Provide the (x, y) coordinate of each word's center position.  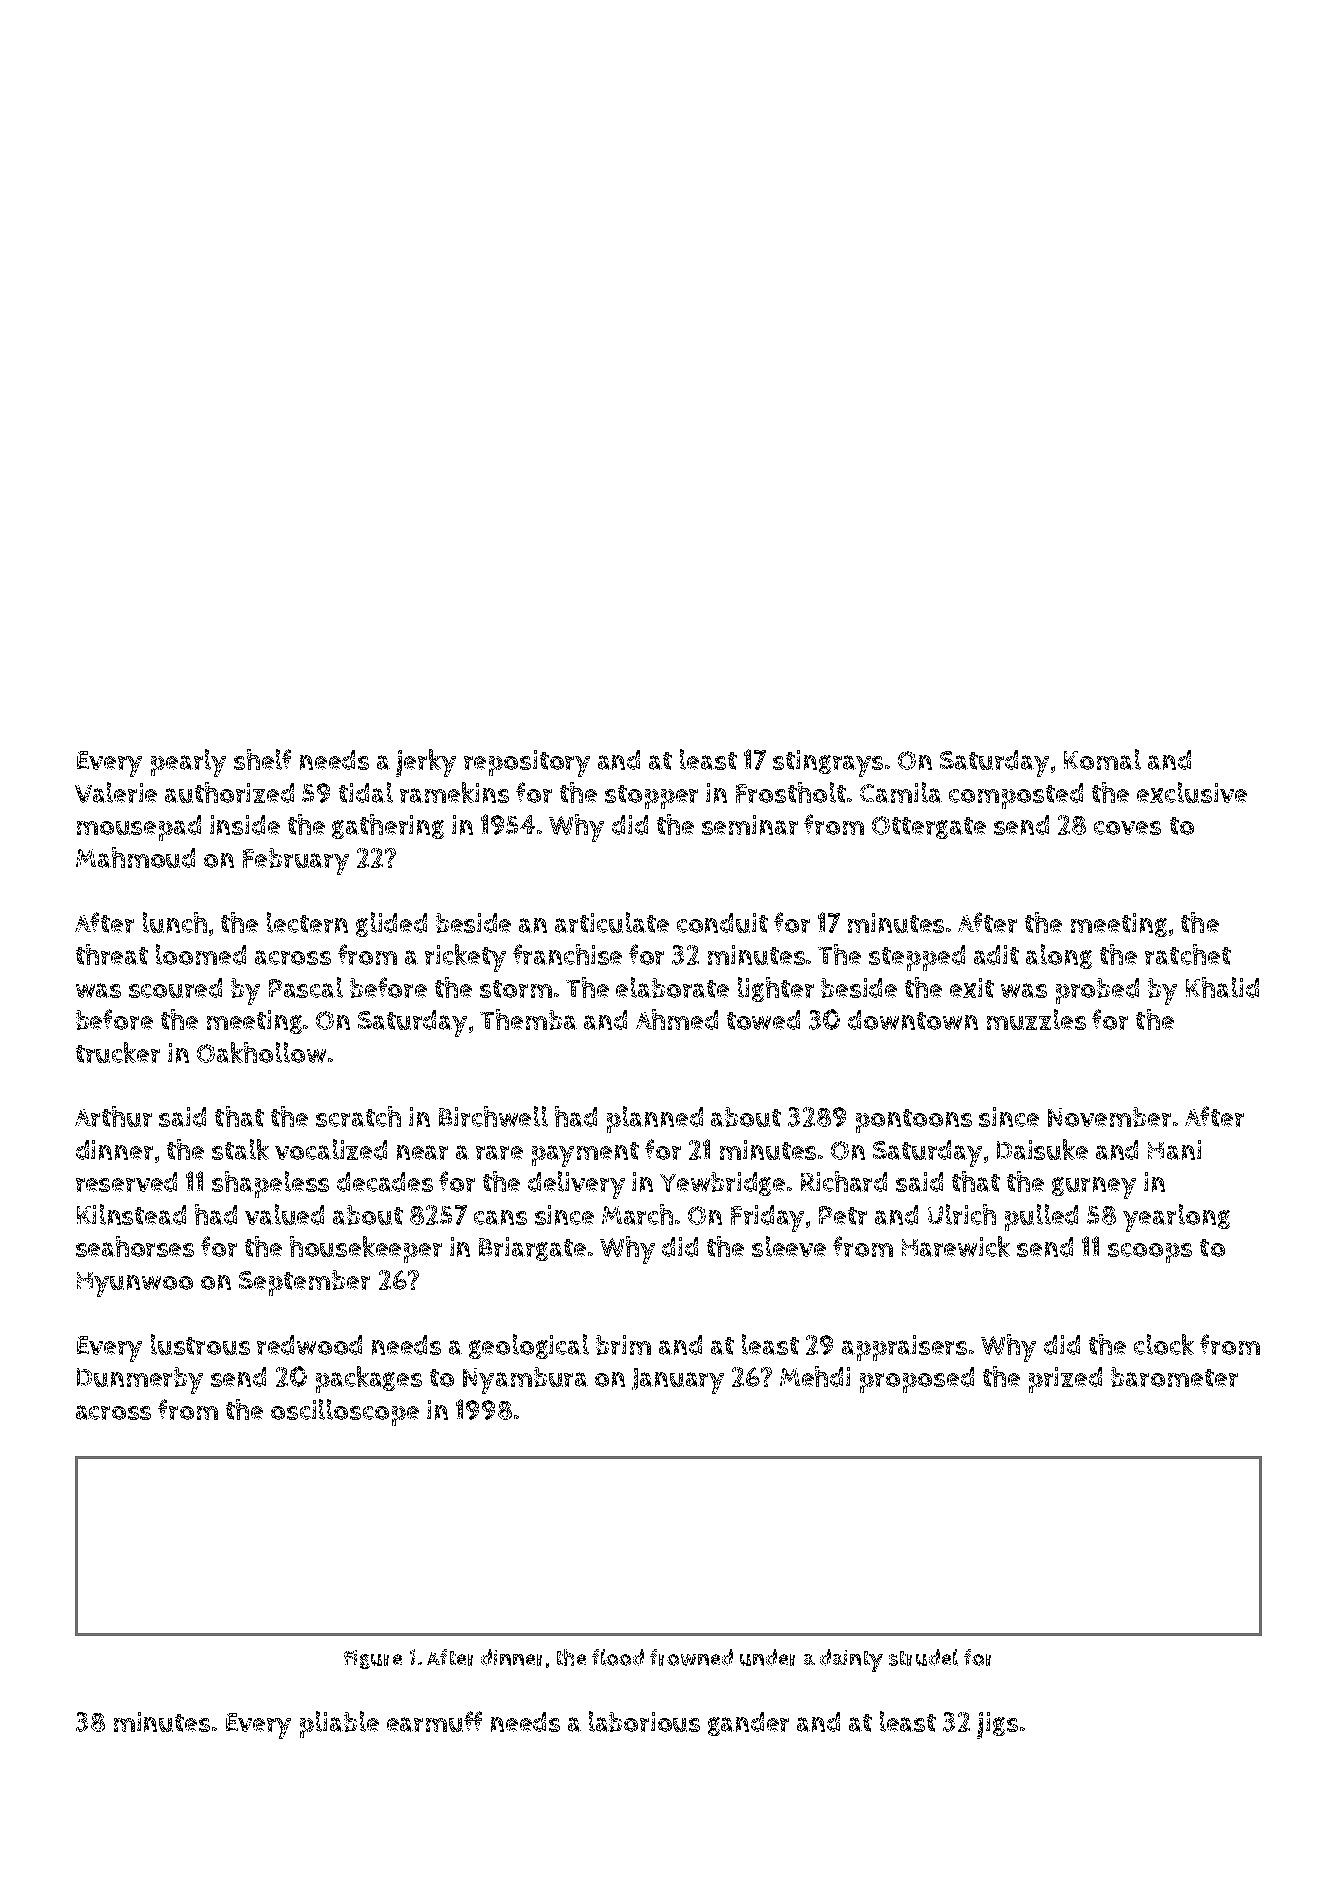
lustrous (200, 1344)
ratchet (1188, 954)
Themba (528, 1019)
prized (1065, 1380)
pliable (339, 1724)
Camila (901, 792)
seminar (750, 825)
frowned (691, 1657)
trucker (118, 1052)
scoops (1150, 1253)
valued (284, 1214)
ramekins (454, 792)
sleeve (789, 1246)
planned (655, 1119)
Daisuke (1042, 1149)
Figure (373, 1659)
